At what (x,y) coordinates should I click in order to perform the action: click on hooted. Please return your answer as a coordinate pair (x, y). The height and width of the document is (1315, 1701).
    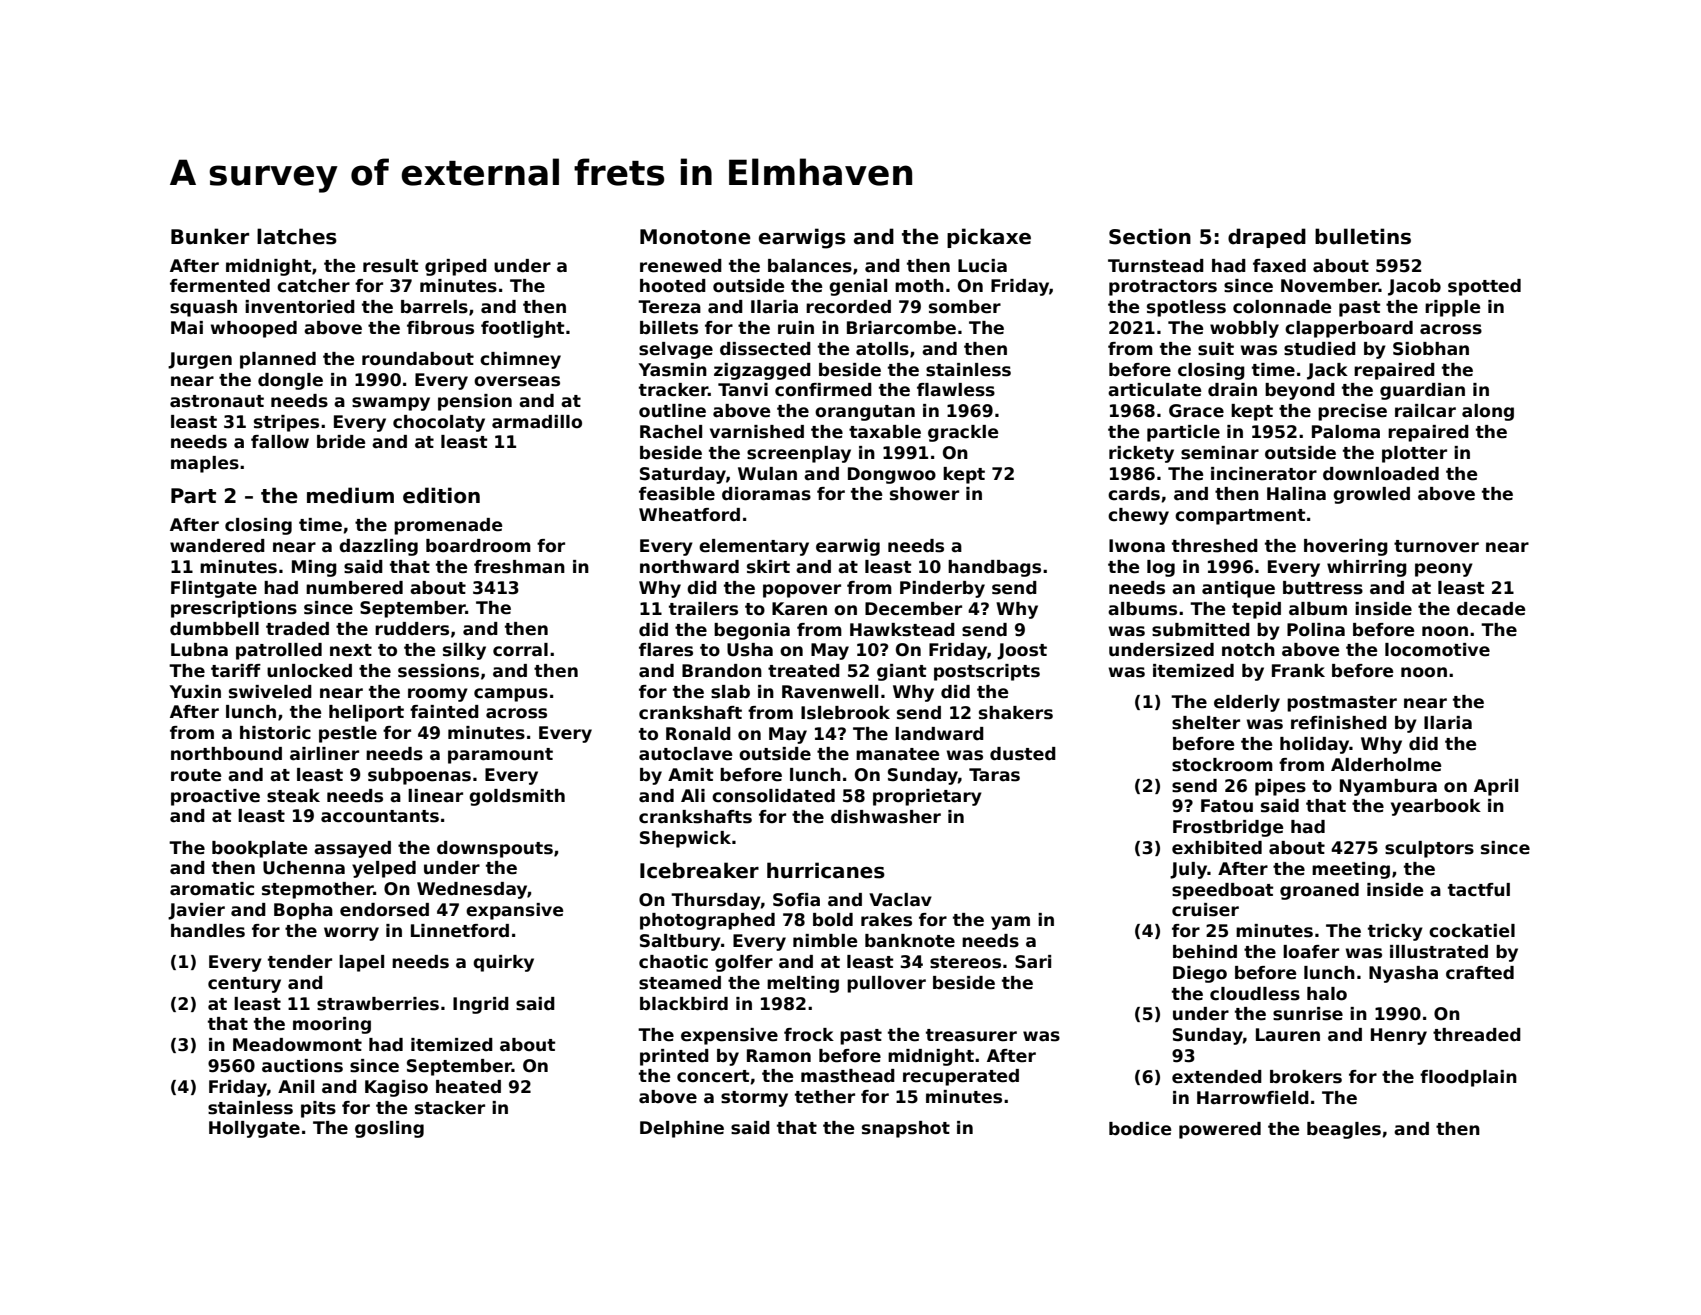
    Looking at the image, I should click on (673, 286).
